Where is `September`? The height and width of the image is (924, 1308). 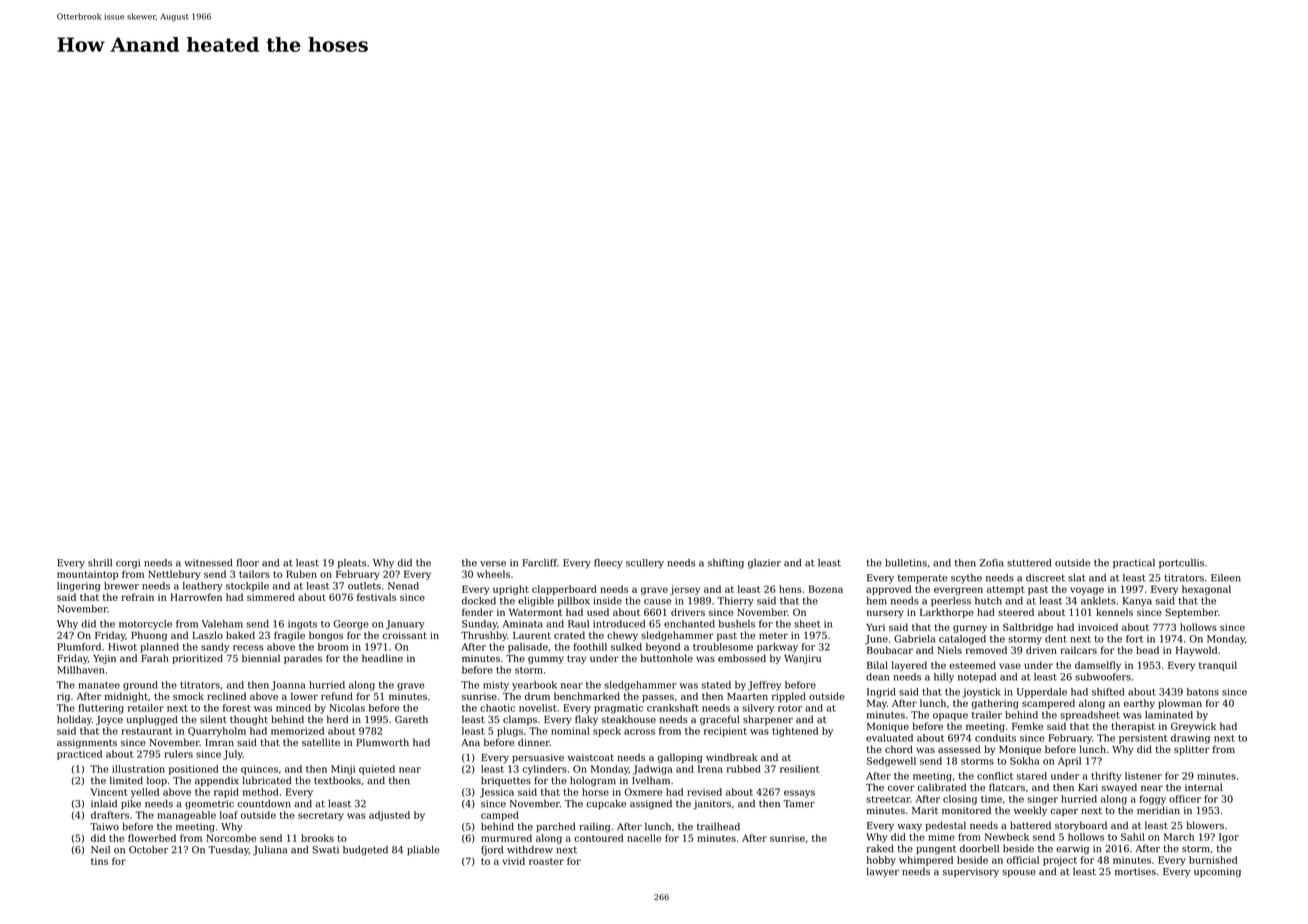 September is located at coordinates (1191, 613).
